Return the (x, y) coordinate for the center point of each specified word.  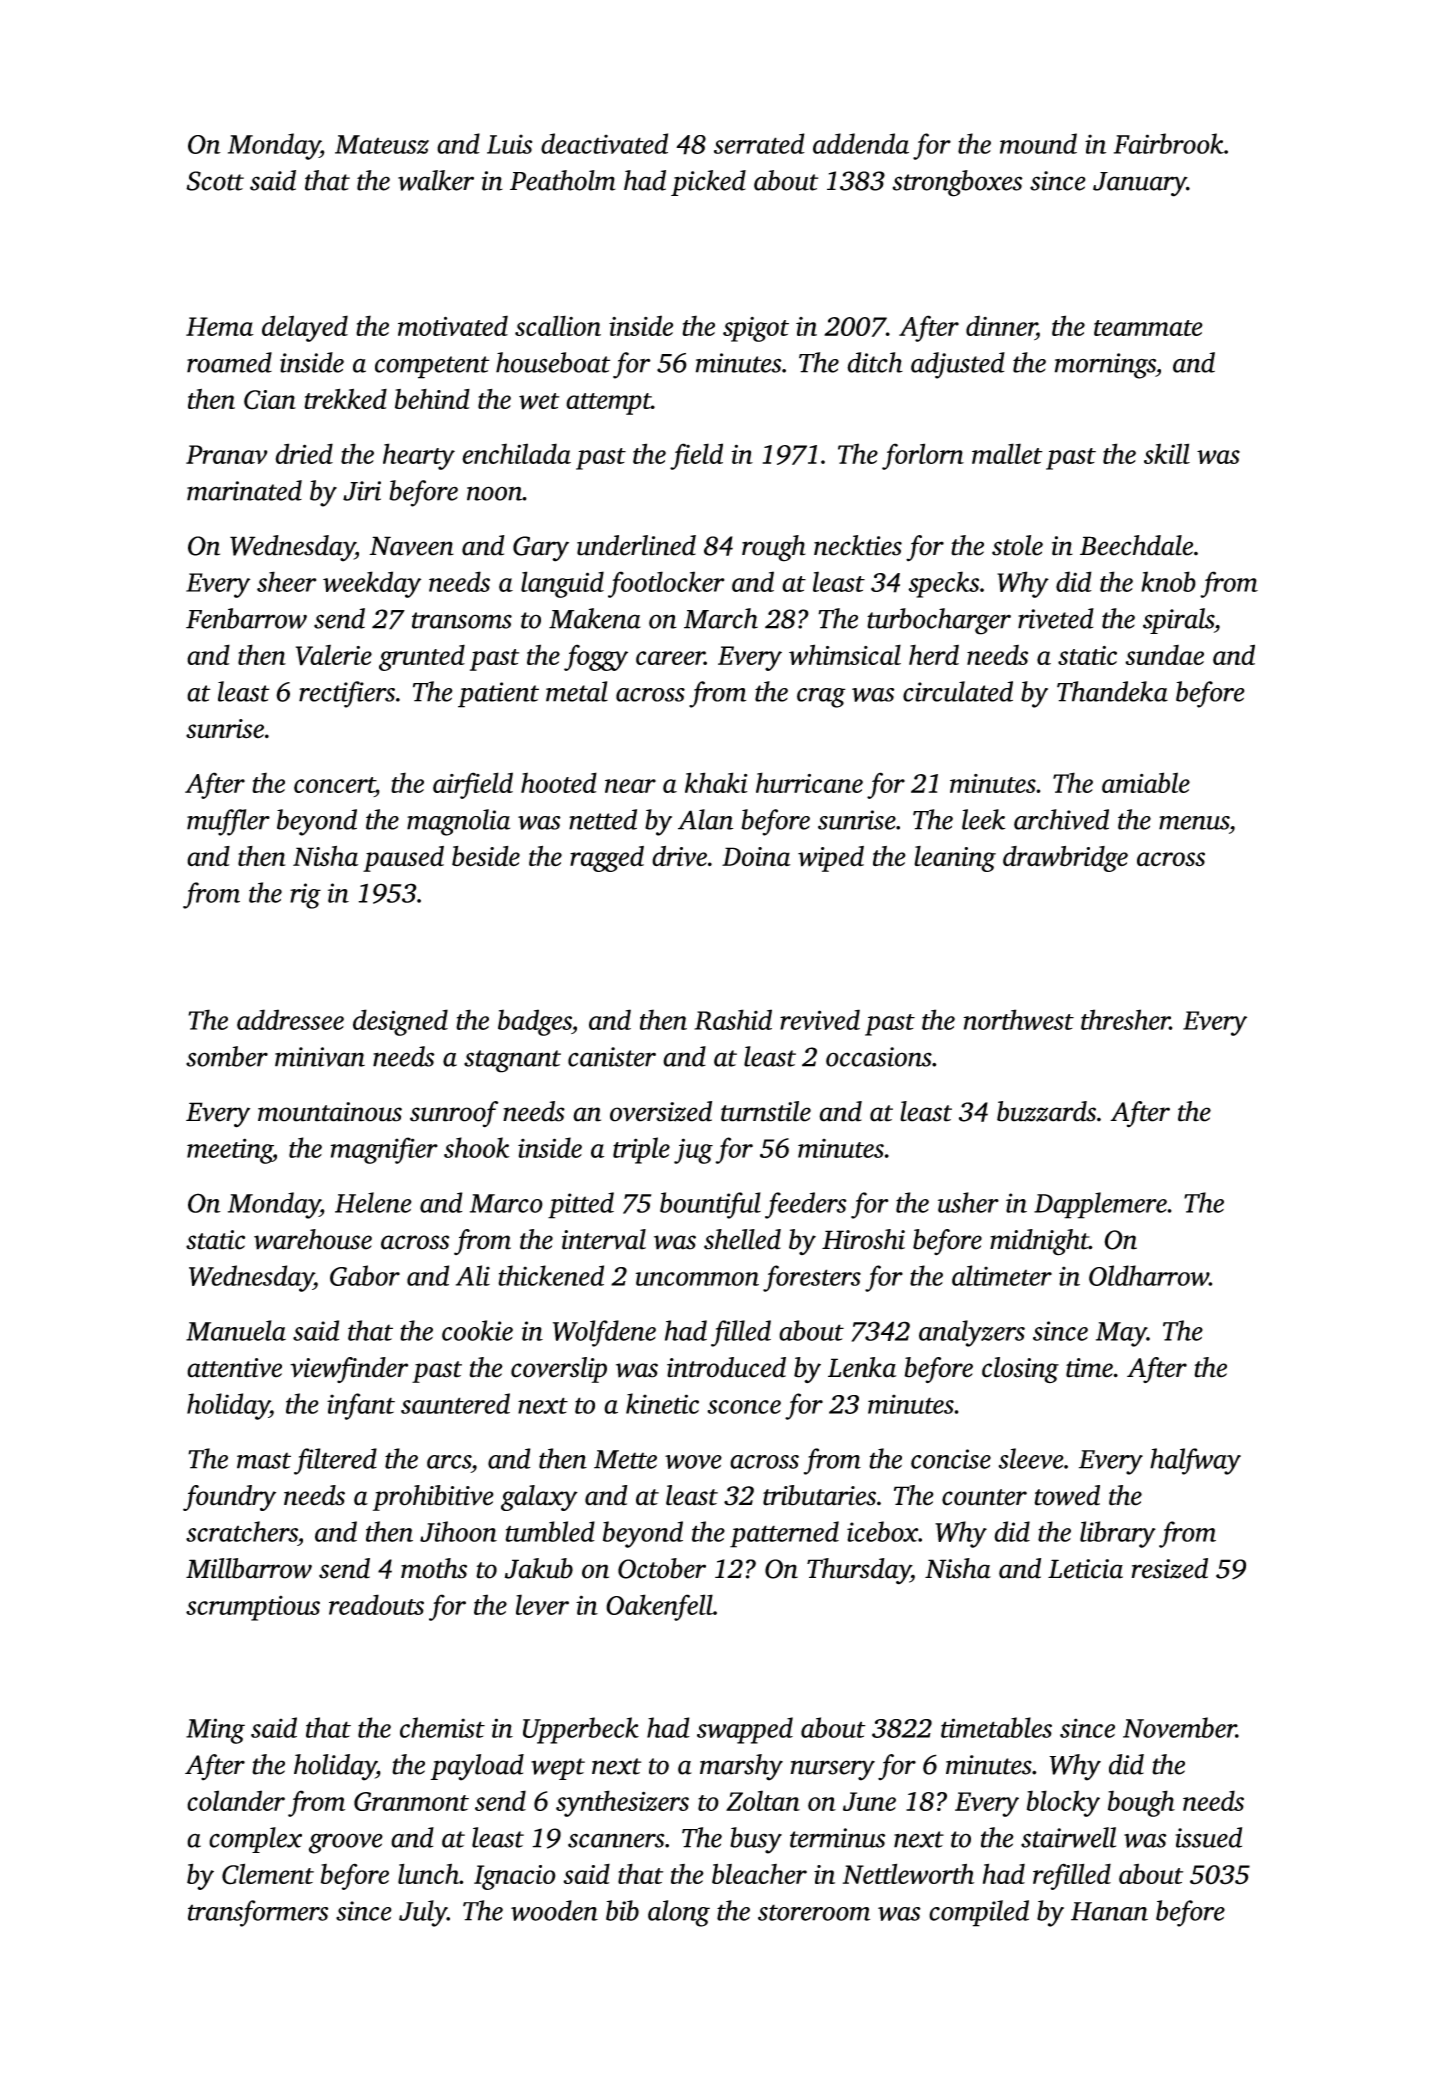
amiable (1146, 782)
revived (820, 1019)
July (423, 1913)
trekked (345, 398)
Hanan (1109, 1911)
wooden (554, 1910)
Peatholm (563, 180)
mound (1038, 143)
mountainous (330, 1112)
